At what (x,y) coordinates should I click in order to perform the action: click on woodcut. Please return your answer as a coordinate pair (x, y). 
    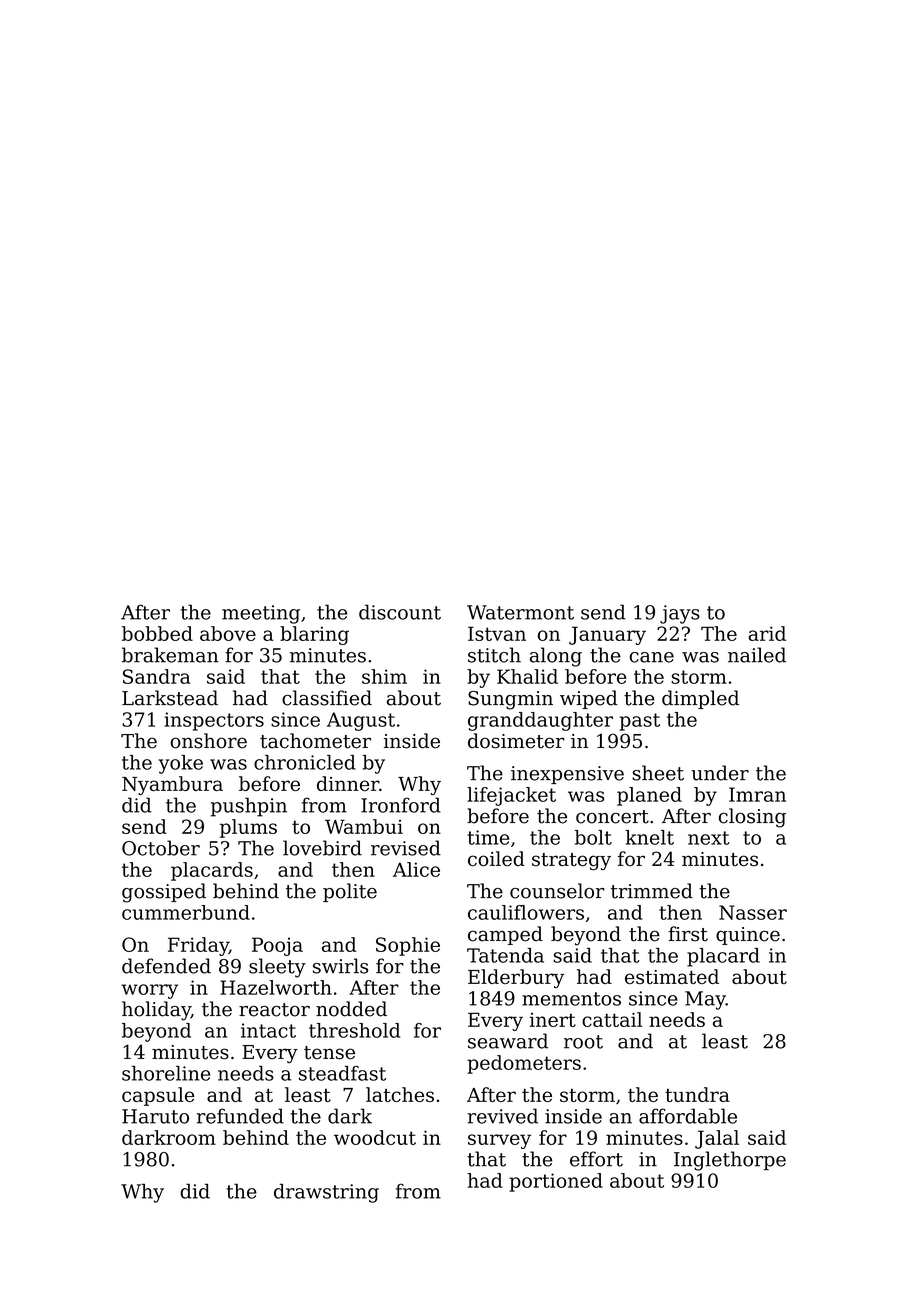
    Looking at the image, I should click on (375, 1137).
